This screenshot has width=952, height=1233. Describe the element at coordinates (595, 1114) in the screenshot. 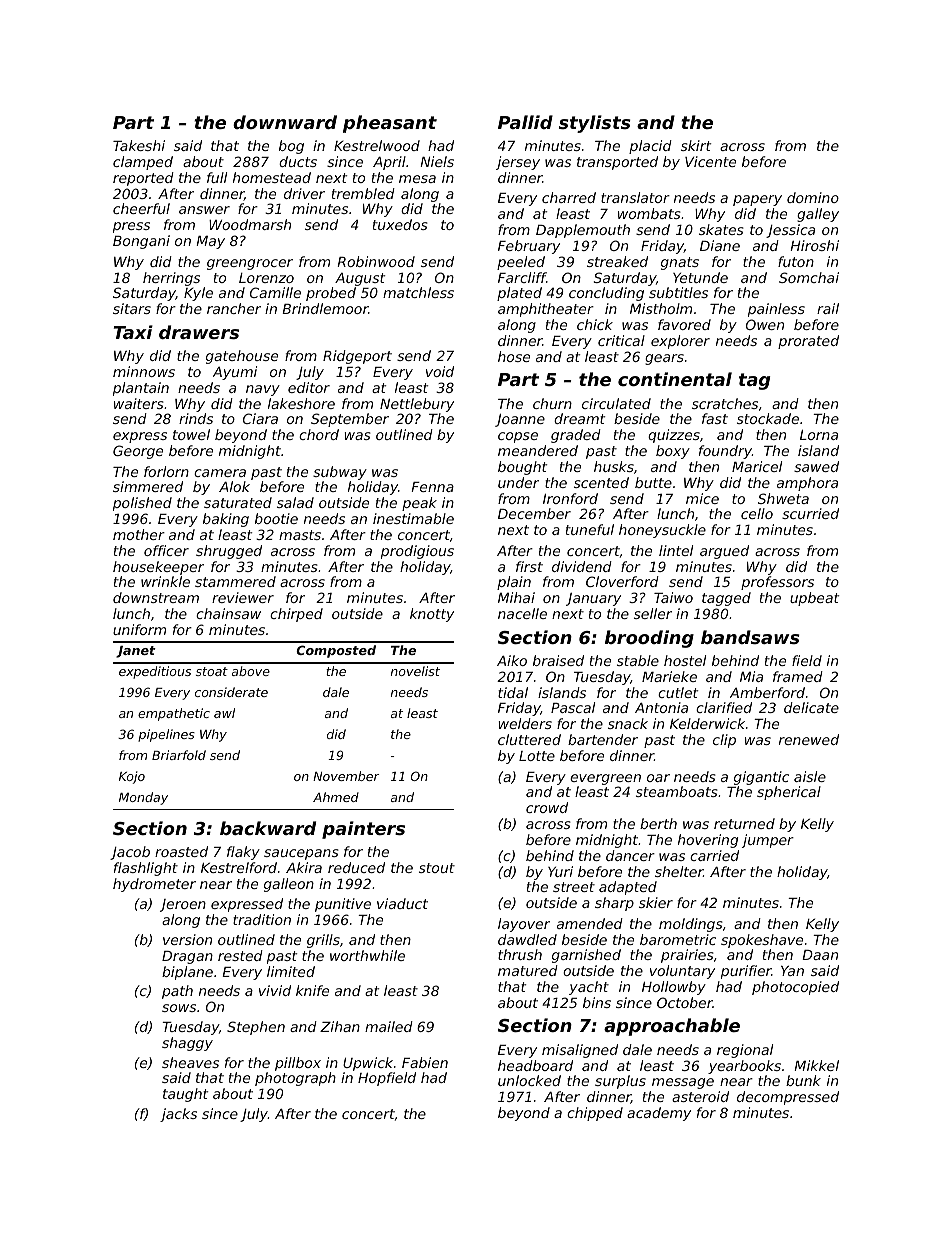

I see `chipped` at that location.
